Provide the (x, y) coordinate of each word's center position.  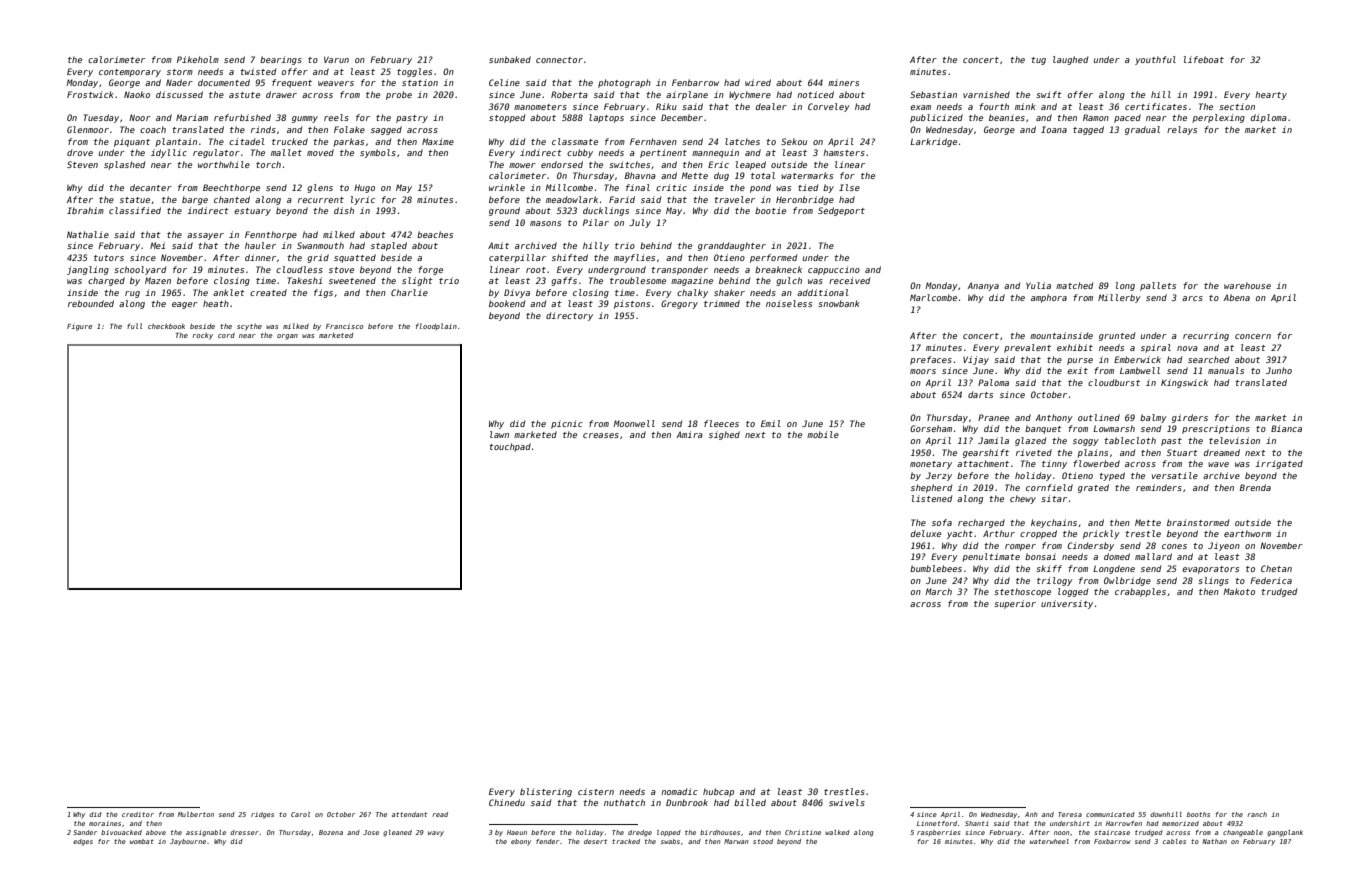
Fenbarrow (695, 82)
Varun (336, 59)
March (938, 591)
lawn (499, 434)
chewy (1023, 499)
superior (1015, 604)
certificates (1156, 106)
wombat (142, 841)
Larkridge (933, 142)
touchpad (510, 447)
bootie (770, 210)
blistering (546, 792)
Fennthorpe (271, 235)
